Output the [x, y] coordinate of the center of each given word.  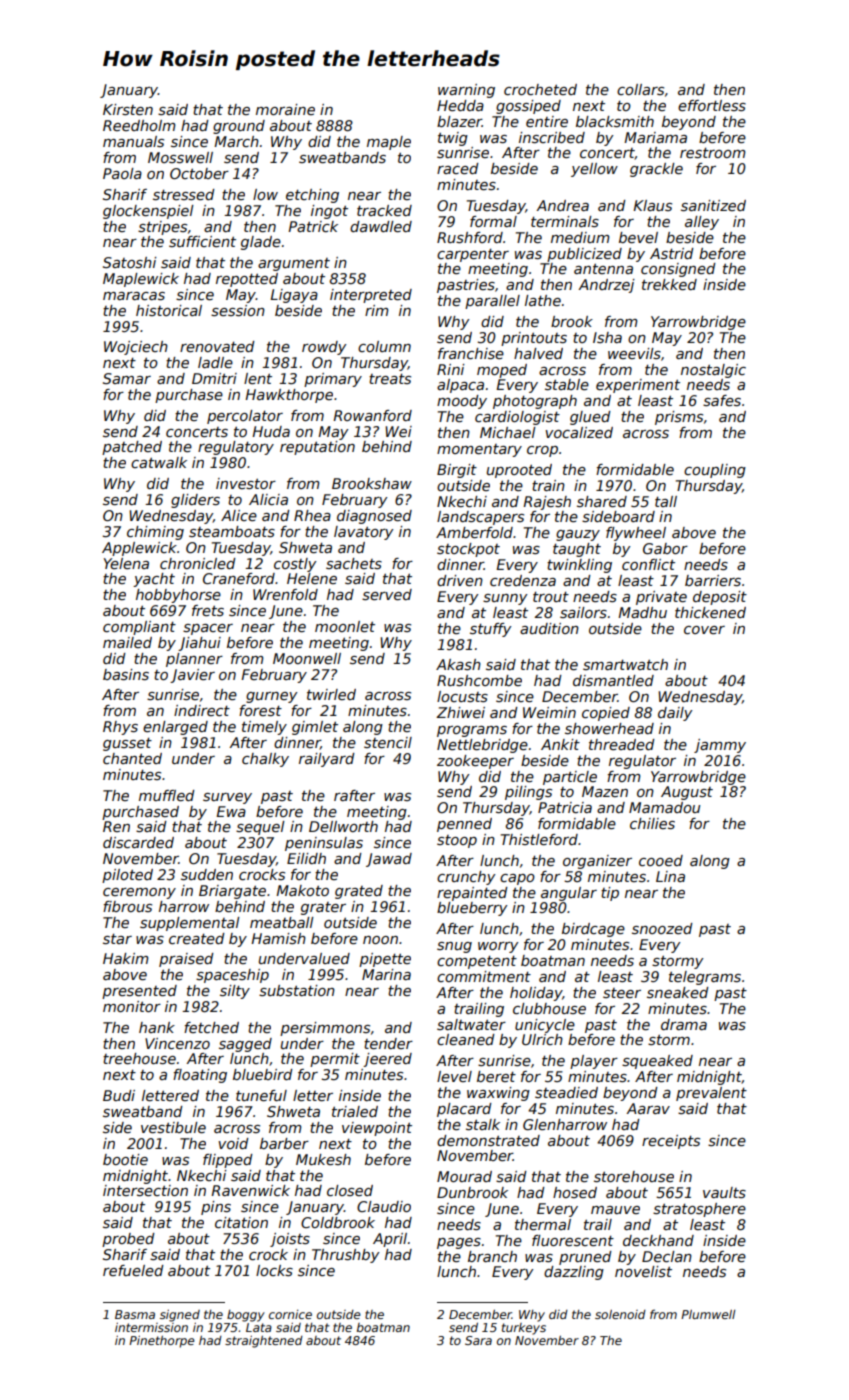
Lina [670, 876]
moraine [285, 109]
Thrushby [346, 1256]
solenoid [620, 1314]
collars [640, 89]
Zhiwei [460, 712]
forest [260, 710]
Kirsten [128, 109]
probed [128, 1240]
